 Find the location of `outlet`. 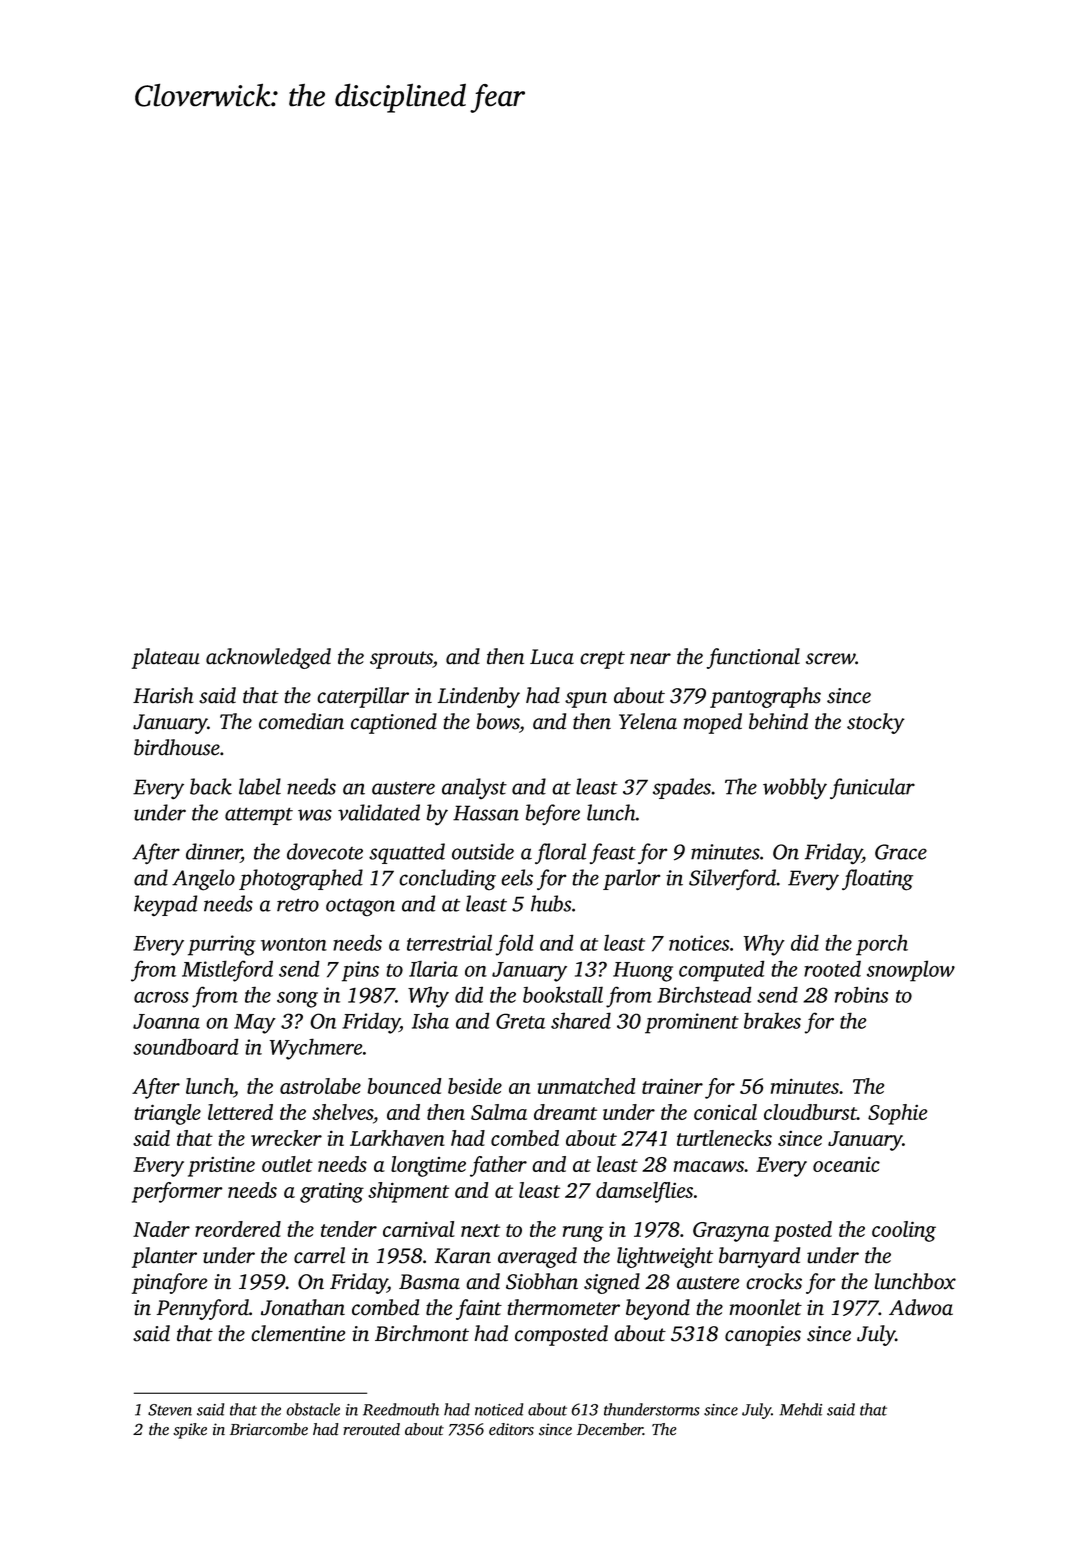

outlet is located at coordinates (287, 1164).
